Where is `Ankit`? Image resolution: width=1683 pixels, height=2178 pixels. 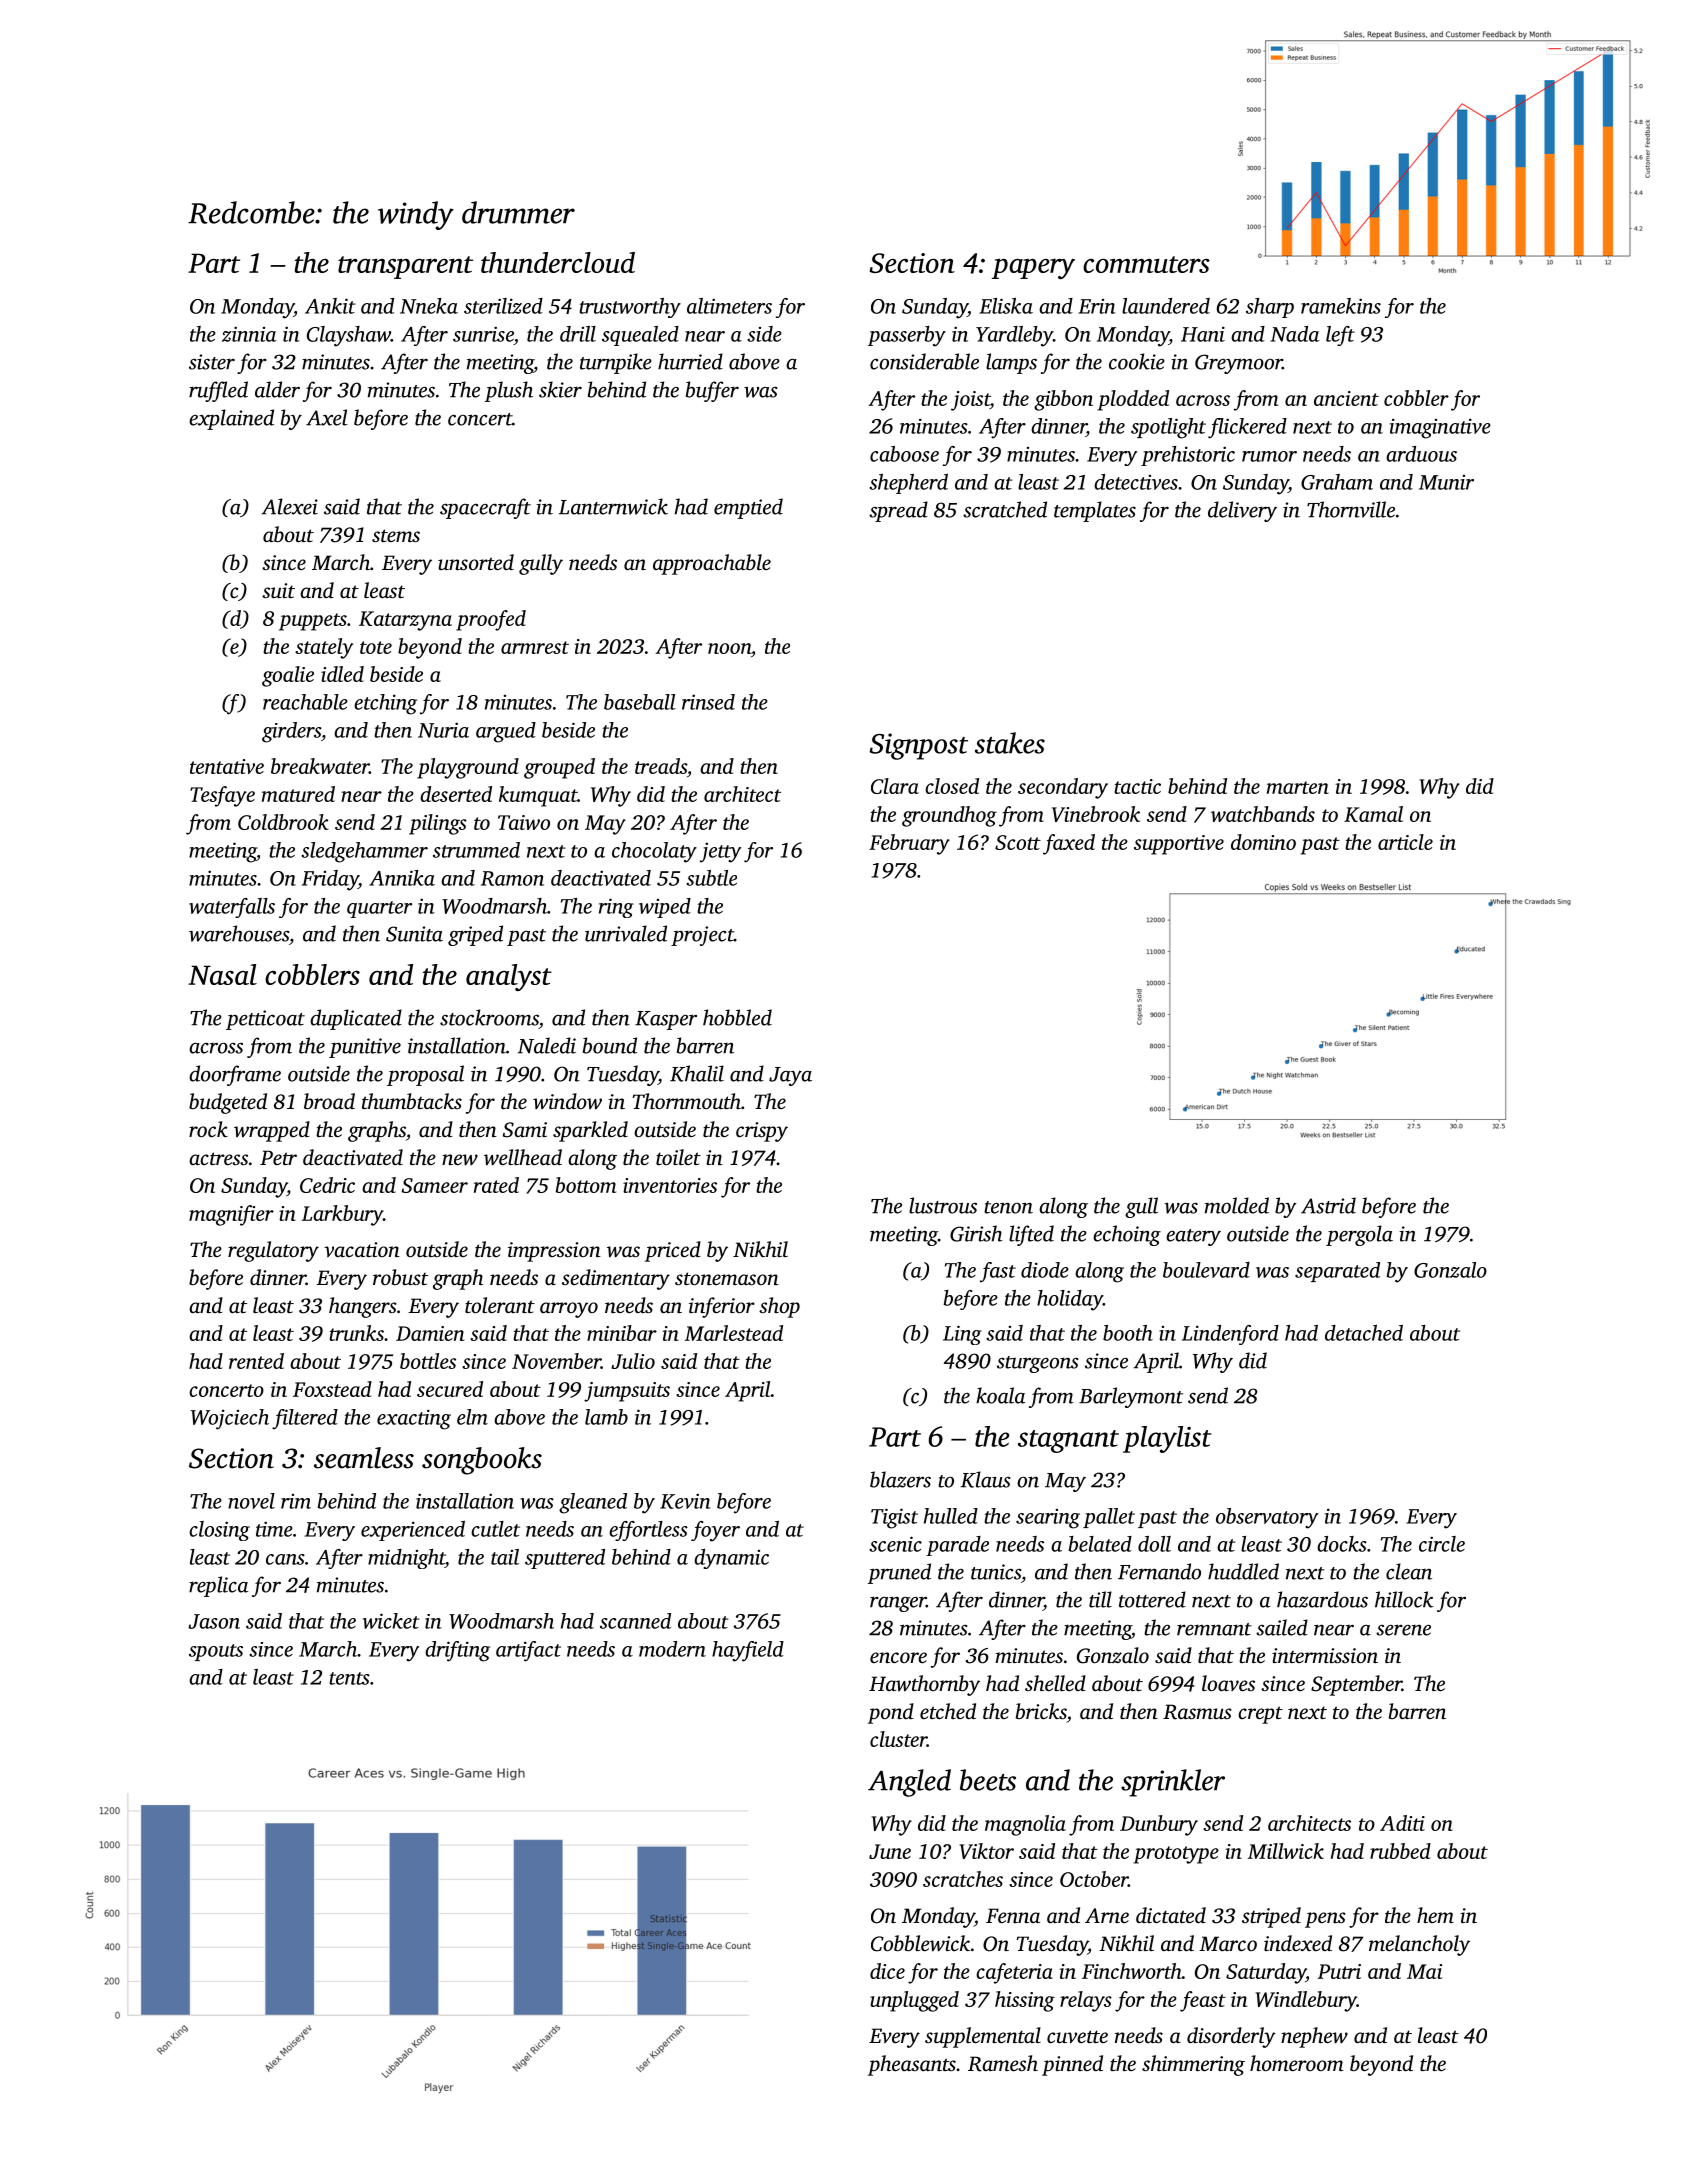 Ankit is located at coordinates (330, 306).
